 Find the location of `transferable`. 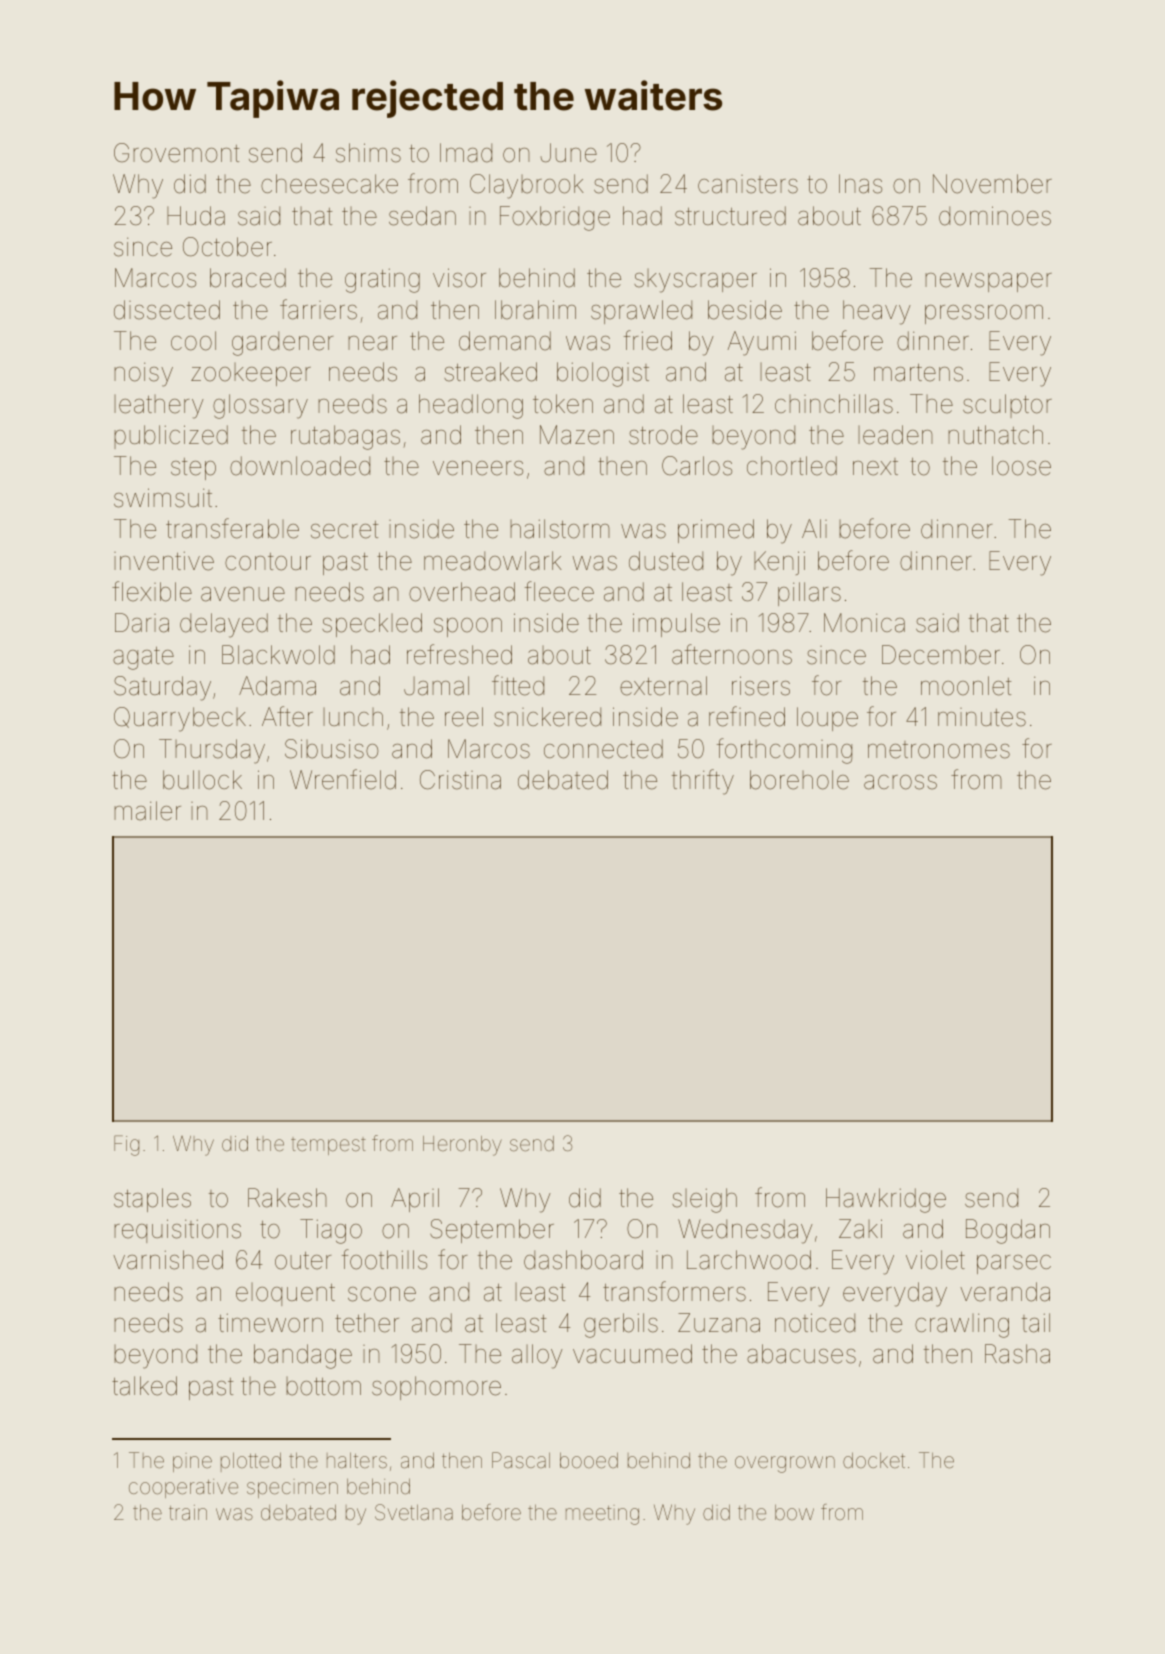

transferable is located at coordinates (232, 528).
